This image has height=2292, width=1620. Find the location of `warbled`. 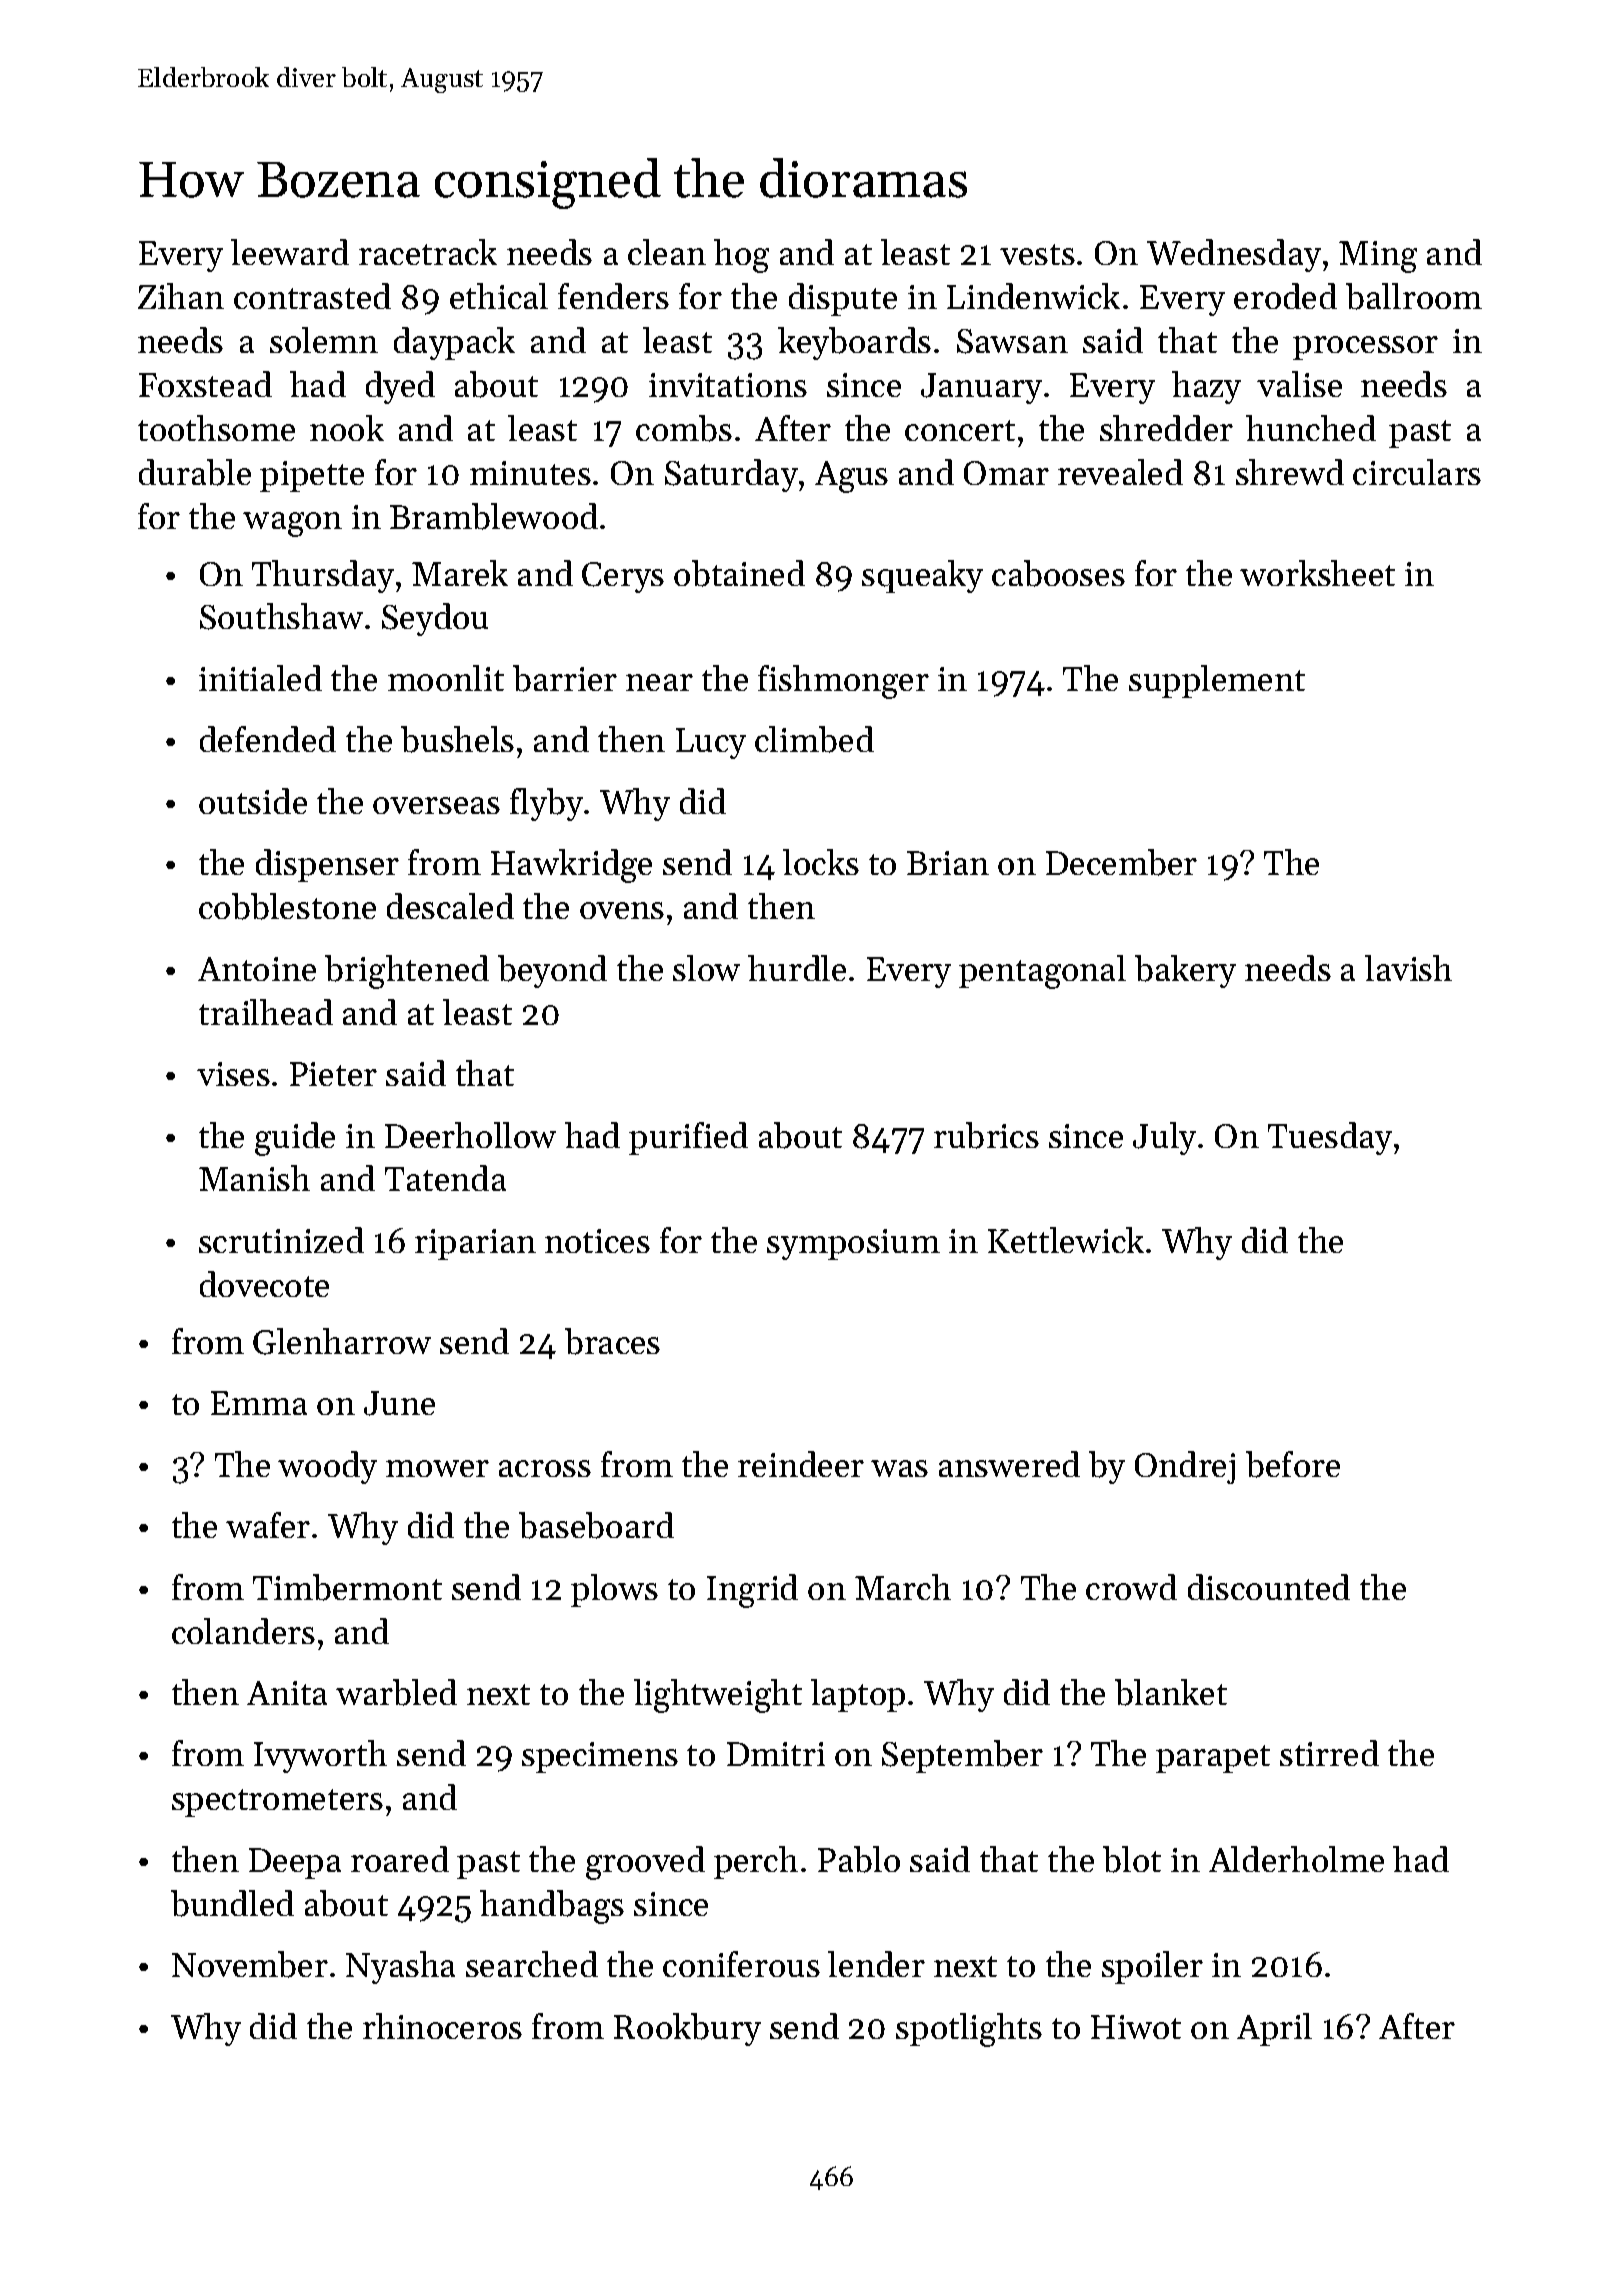

warbled is located at coordinates (396, 1692).
